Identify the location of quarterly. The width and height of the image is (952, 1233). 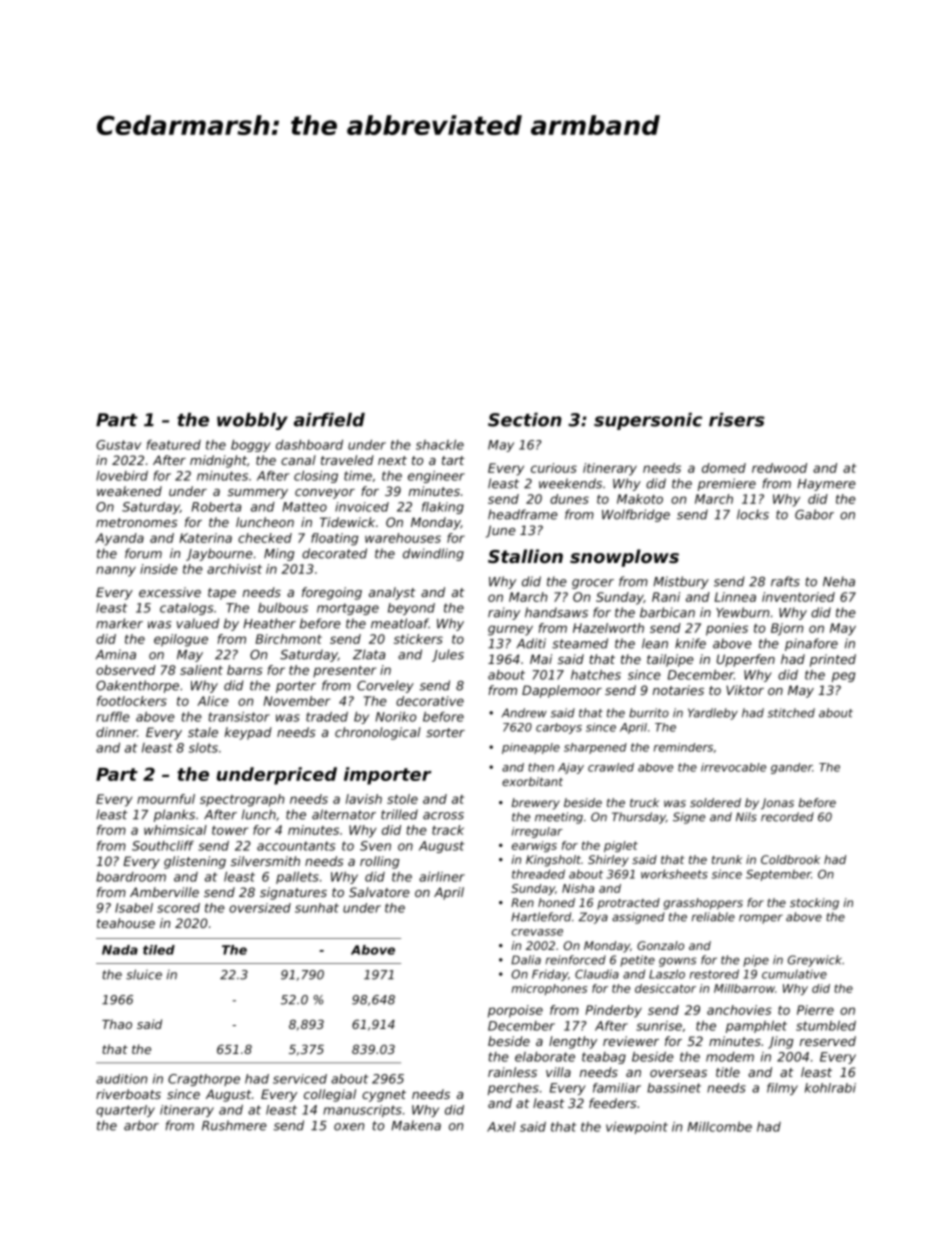
(125, 1111).
